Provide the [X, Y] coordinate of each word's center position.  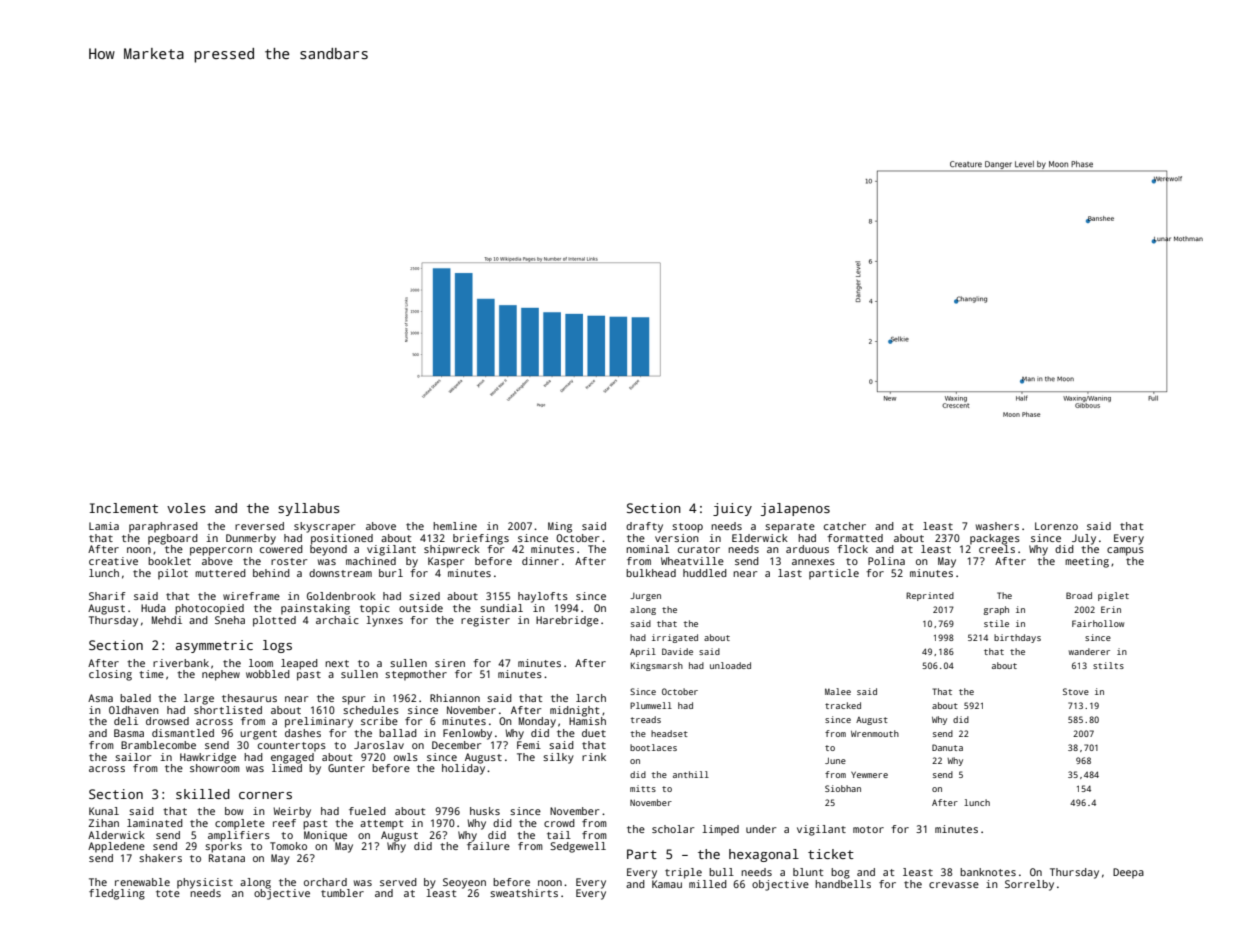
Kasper [446, 562]
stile [996, 623]
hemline [455, 526]
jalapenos [795, 509]
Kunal [104, 811]
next [337, 663]
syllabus [309, 509]
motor [868, 829]
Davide [677, 651]
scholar [673, 829]
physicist [205, 883]
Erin [1111, 609]
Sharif [107, 596]
